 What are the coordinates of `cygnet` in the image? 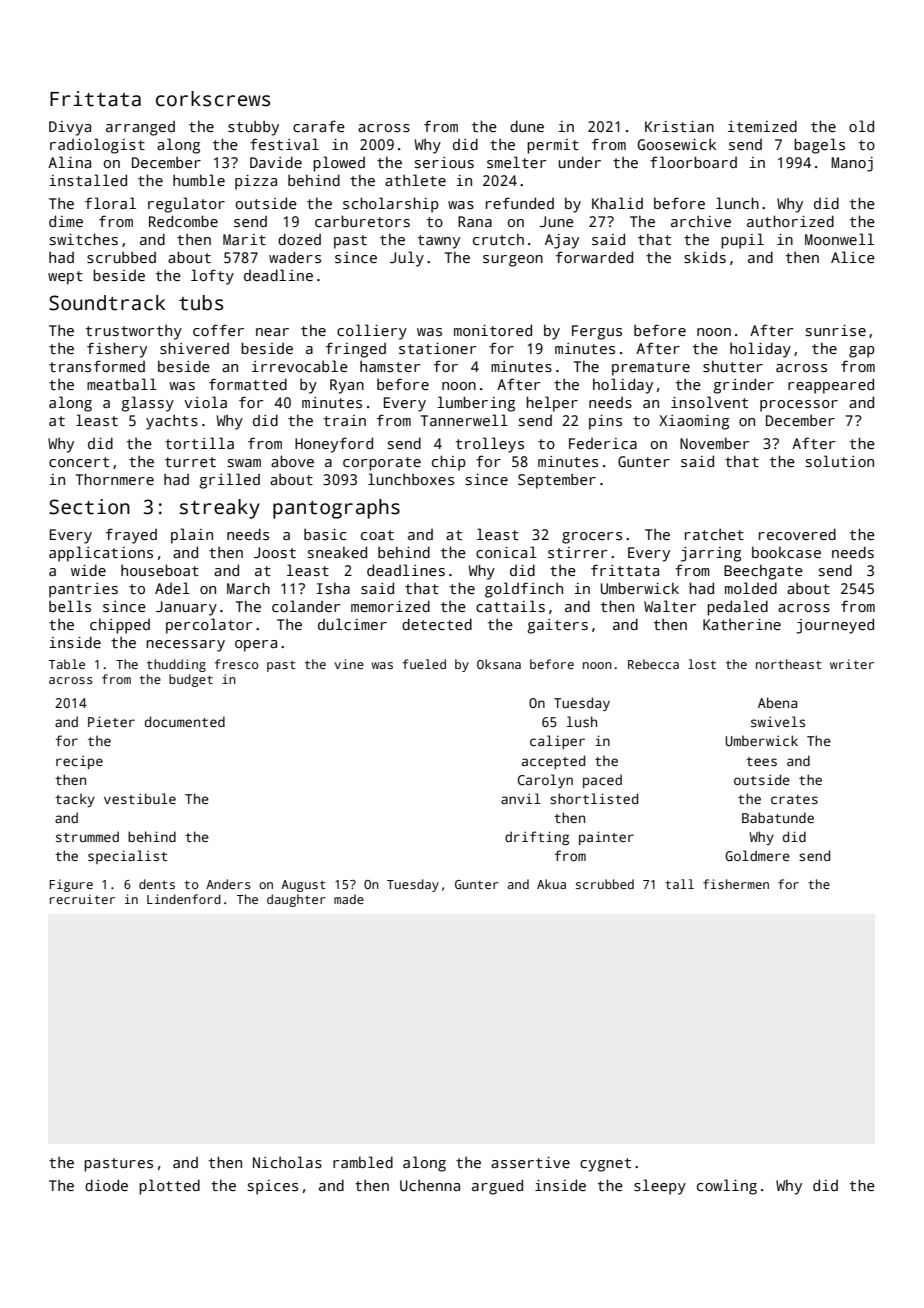 It's located at (605, 1165).
